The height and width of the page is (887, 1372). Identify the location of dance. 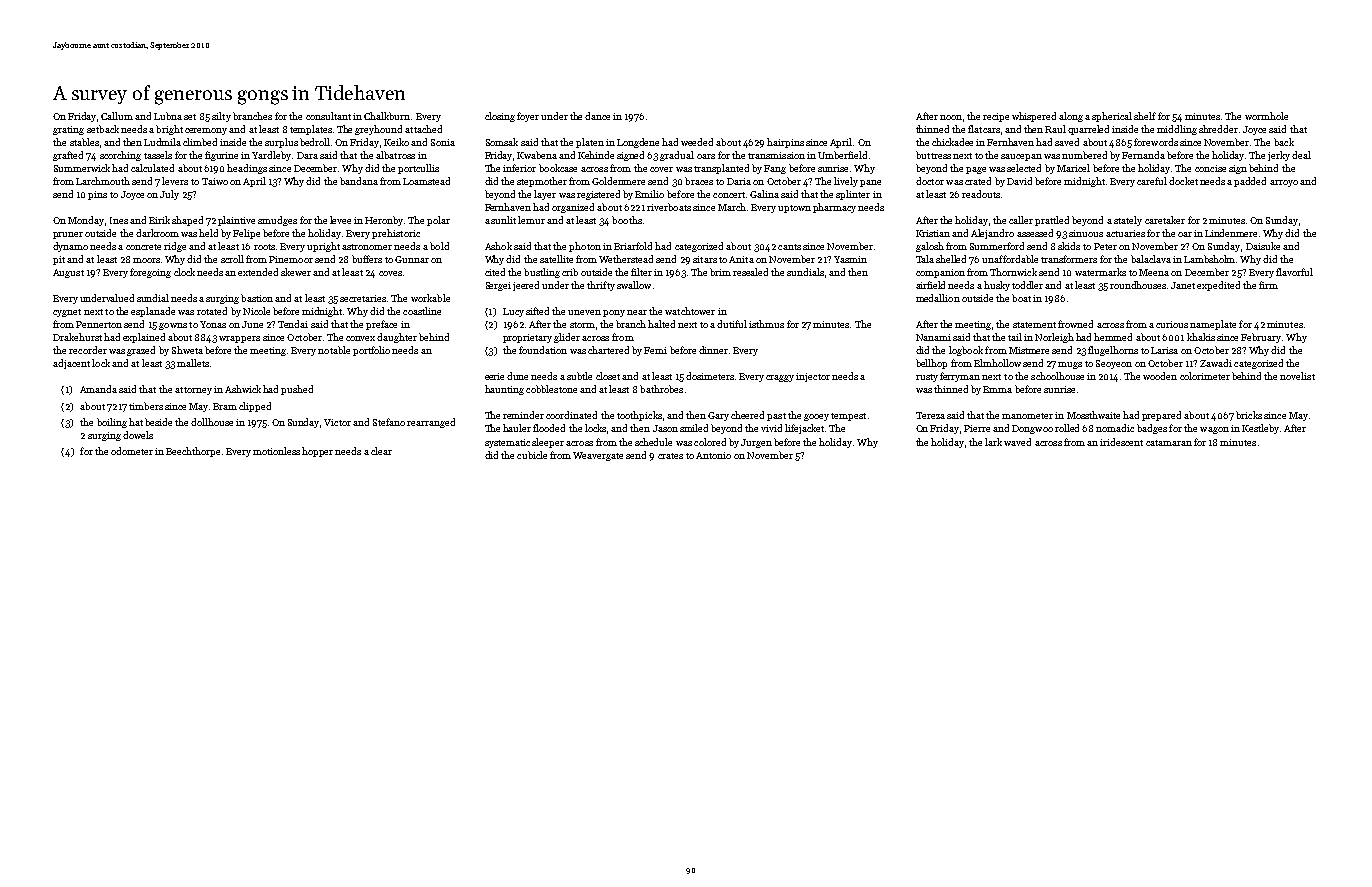
(597, 116).
